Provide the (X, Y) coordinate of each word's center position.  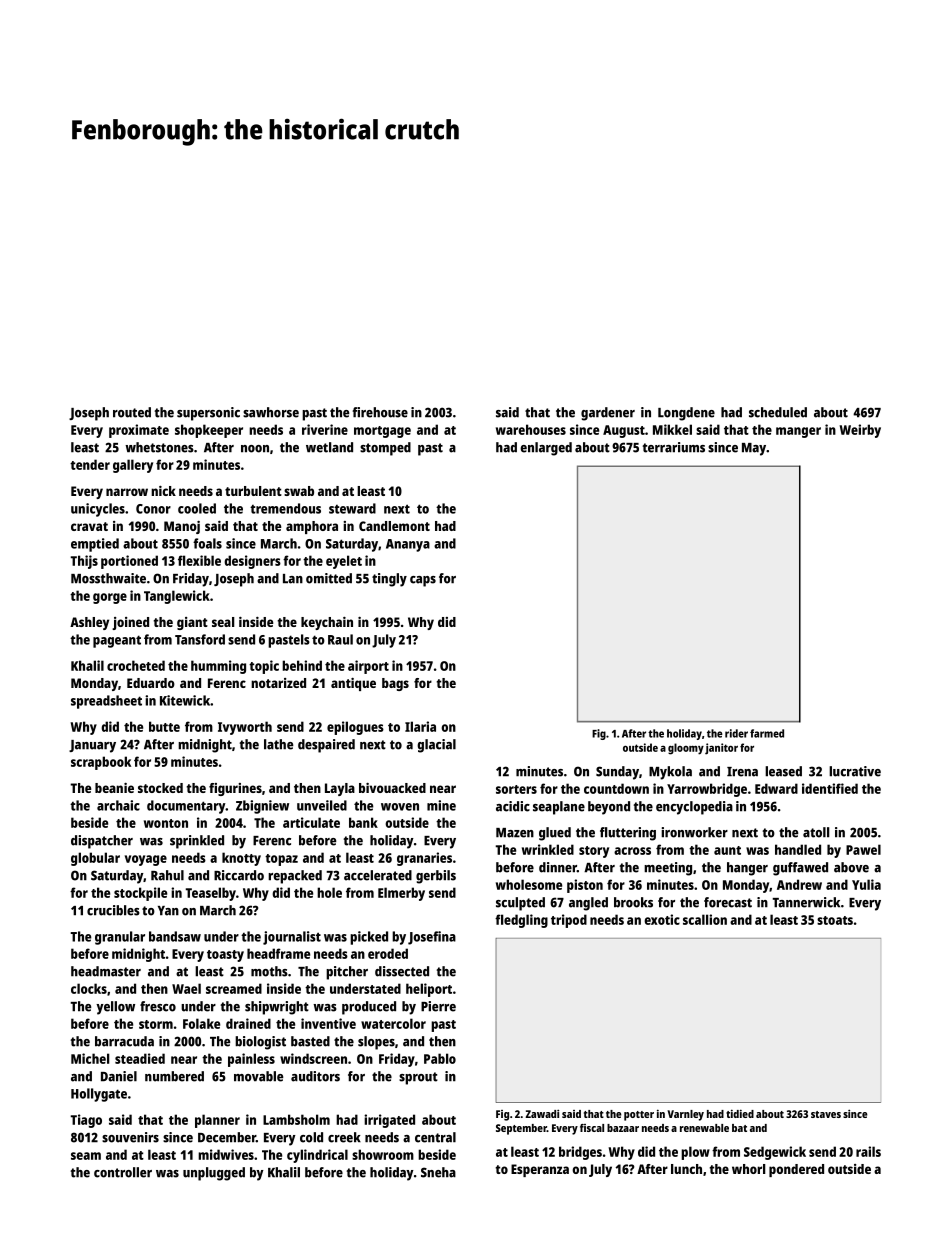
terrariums (674, 447)
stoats (835, 920)
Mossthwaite (108, 578)
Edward (776, 788)
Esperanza (540, 1170)
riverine (325, 429)
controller (123, 1172)
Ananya (408, 545)
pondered (796, 1170)
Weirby (860, 431)
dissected (402, 971)
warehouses (531, 429)
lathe (278, 744)
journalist (292, 938)
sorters (516, 789)
